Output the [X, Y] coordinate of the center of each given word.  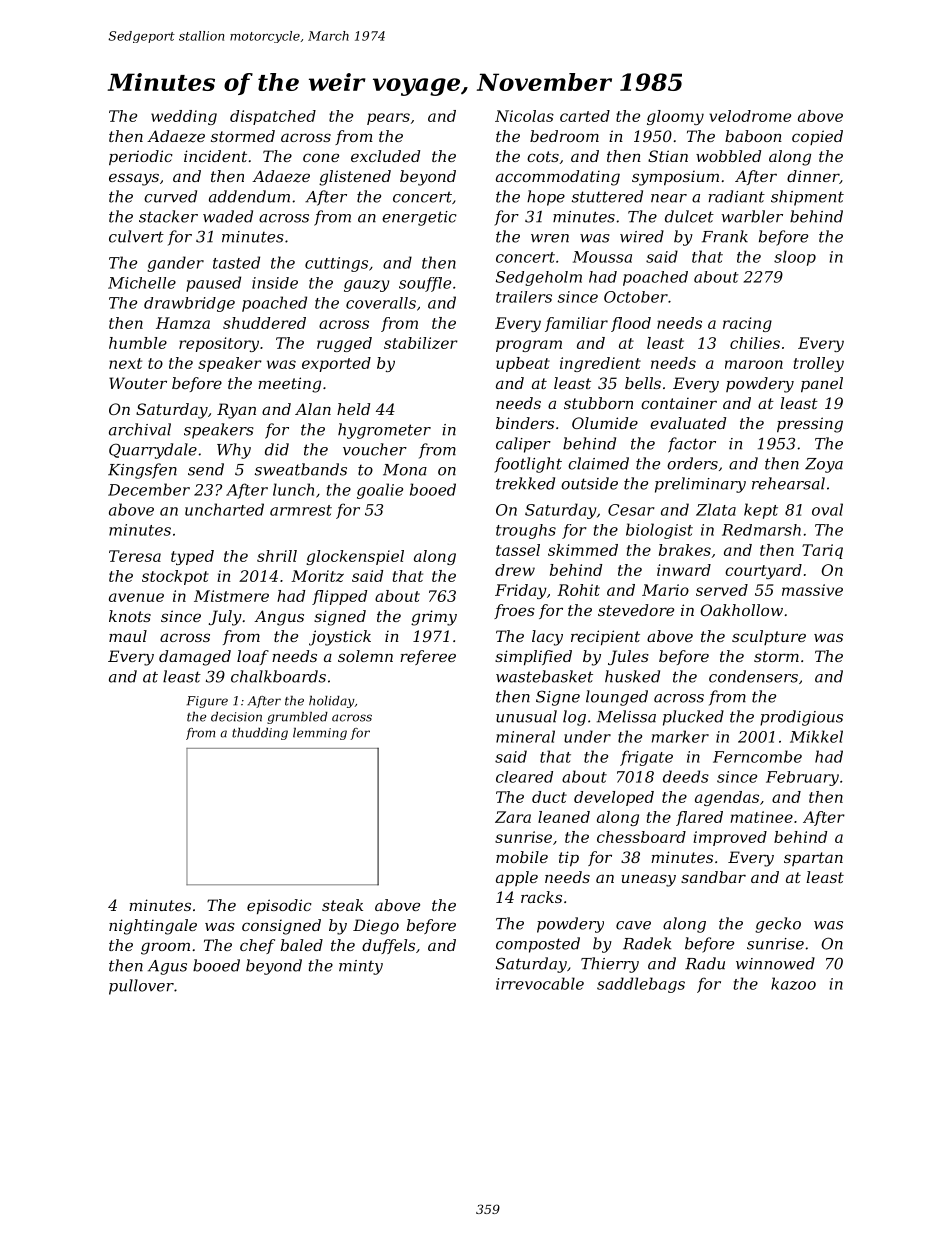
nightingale [153, 927]
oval [827, 509]
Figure [207, 702]
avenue [136, 597]
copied [817, 137]
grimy [434, 618]
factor [692, 445]
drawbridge [189, 304]
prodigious [801, 718]
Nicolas [524, 116]
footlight [528, 465]
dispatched [273, 117]
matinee [761, 817]
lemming [320, 734]
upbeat [523, 364]
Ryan [236, 411]
